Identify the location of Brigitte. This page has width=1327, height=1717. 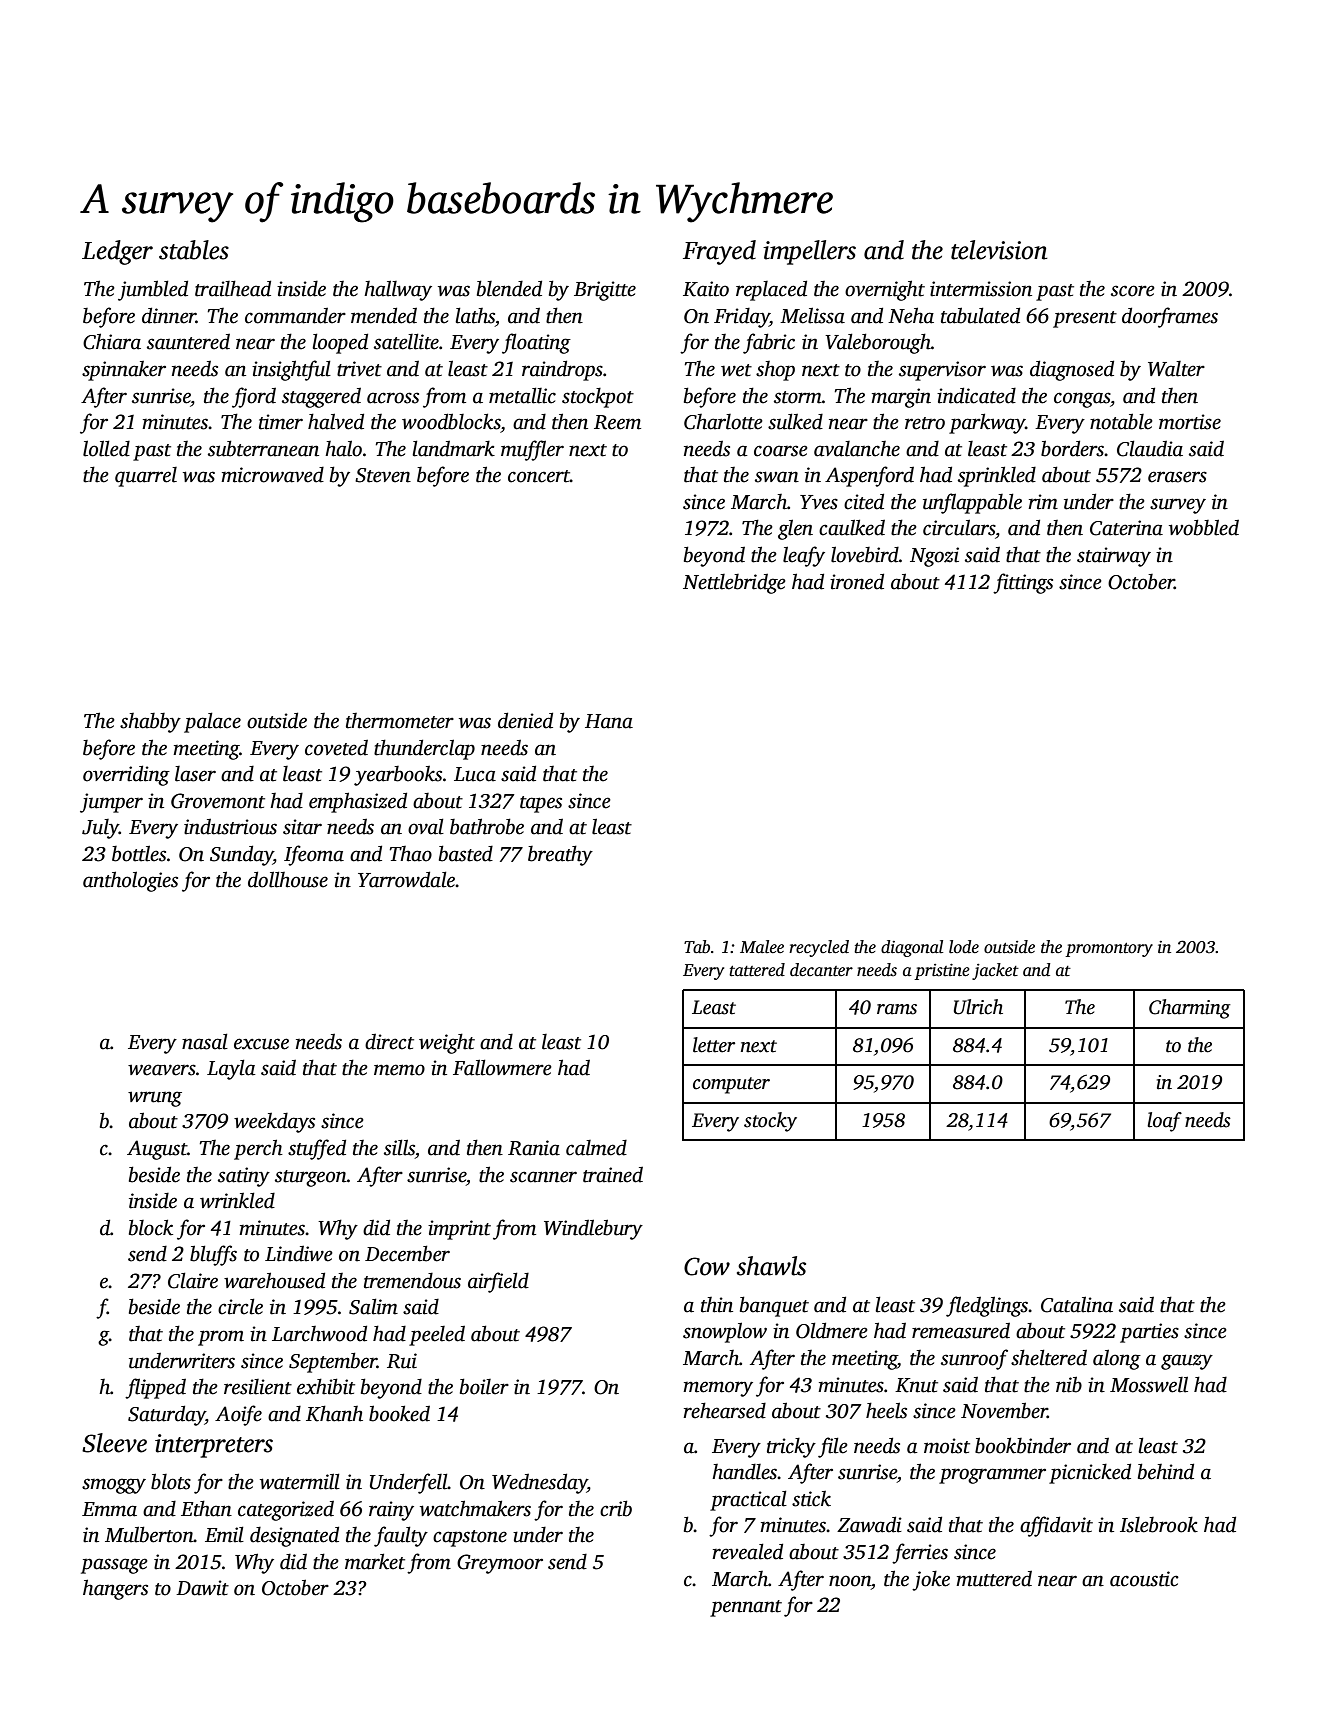
(605, 291).
